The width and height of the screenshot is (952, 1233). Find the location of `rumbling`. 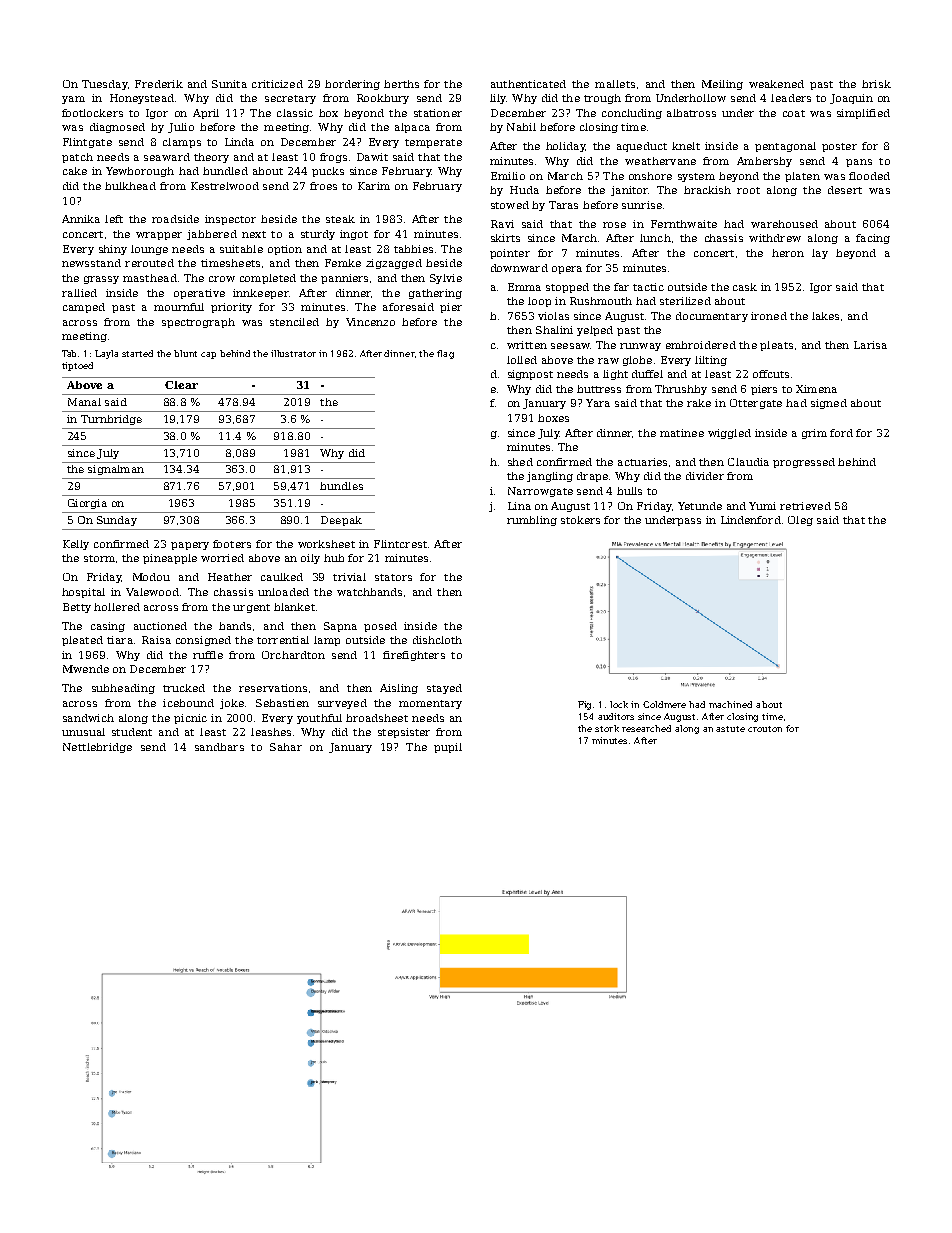

rumbling is located at coordinates (532, 521).
